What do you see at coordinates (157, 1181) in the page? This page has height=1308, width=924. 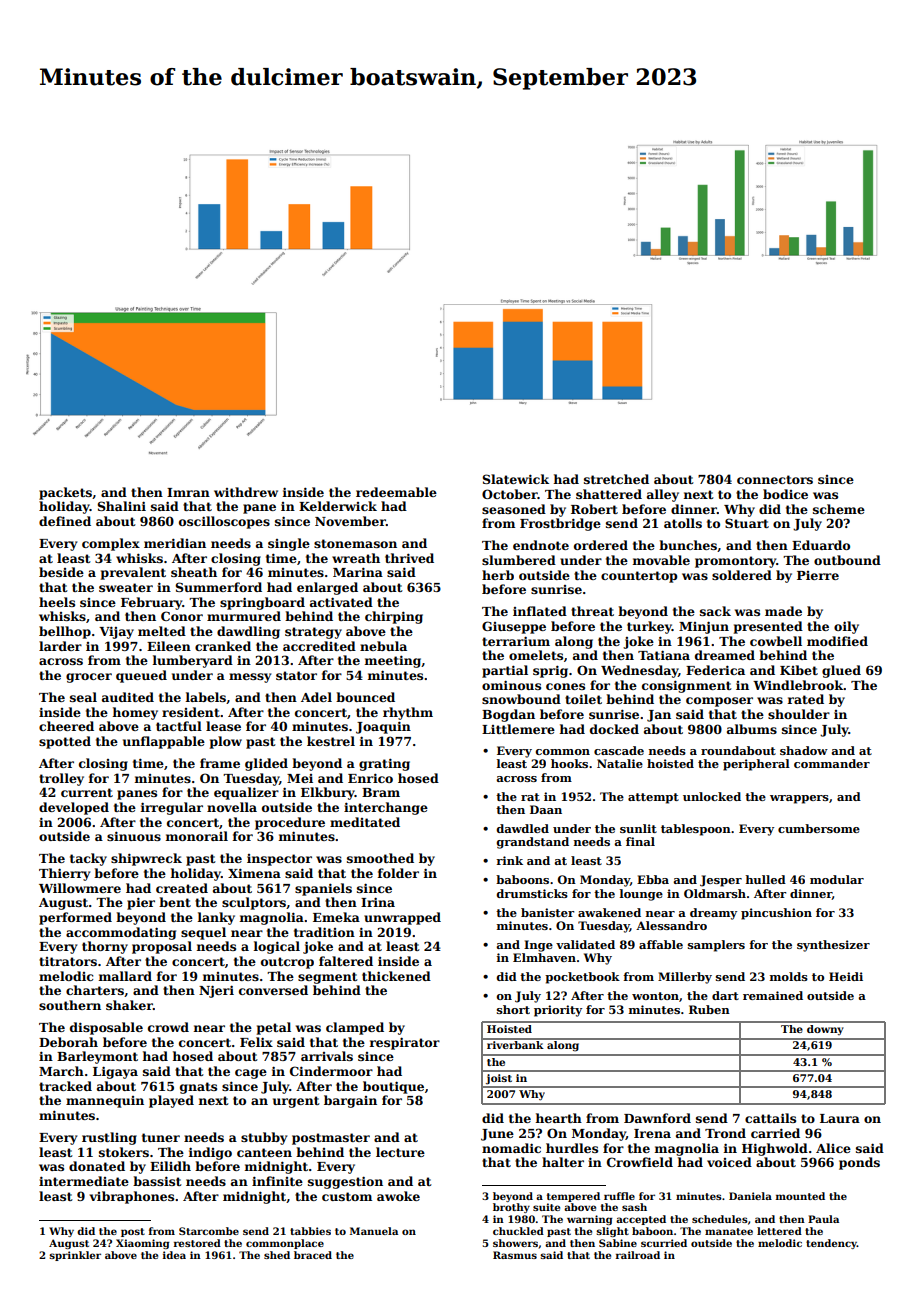 I see `bassist` at bounding box center [157, 1181].
